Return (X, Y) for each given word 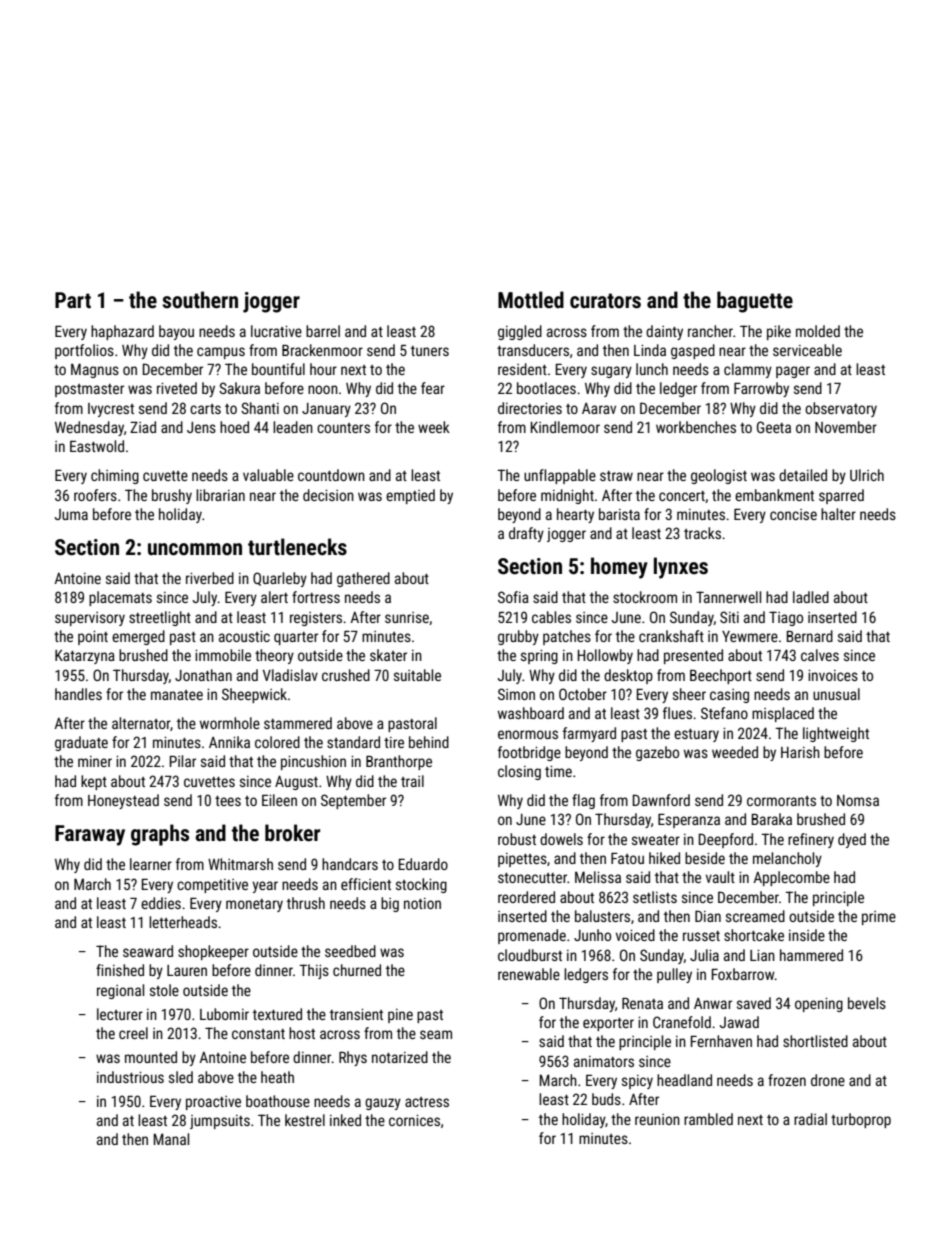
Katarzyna (85, 657)
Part (73, 300)
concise (793, 514)
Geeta (774, 427)
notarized (400, 1057)
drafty (526, 534)
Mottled (531, 300)
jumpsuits (220, 1122)
